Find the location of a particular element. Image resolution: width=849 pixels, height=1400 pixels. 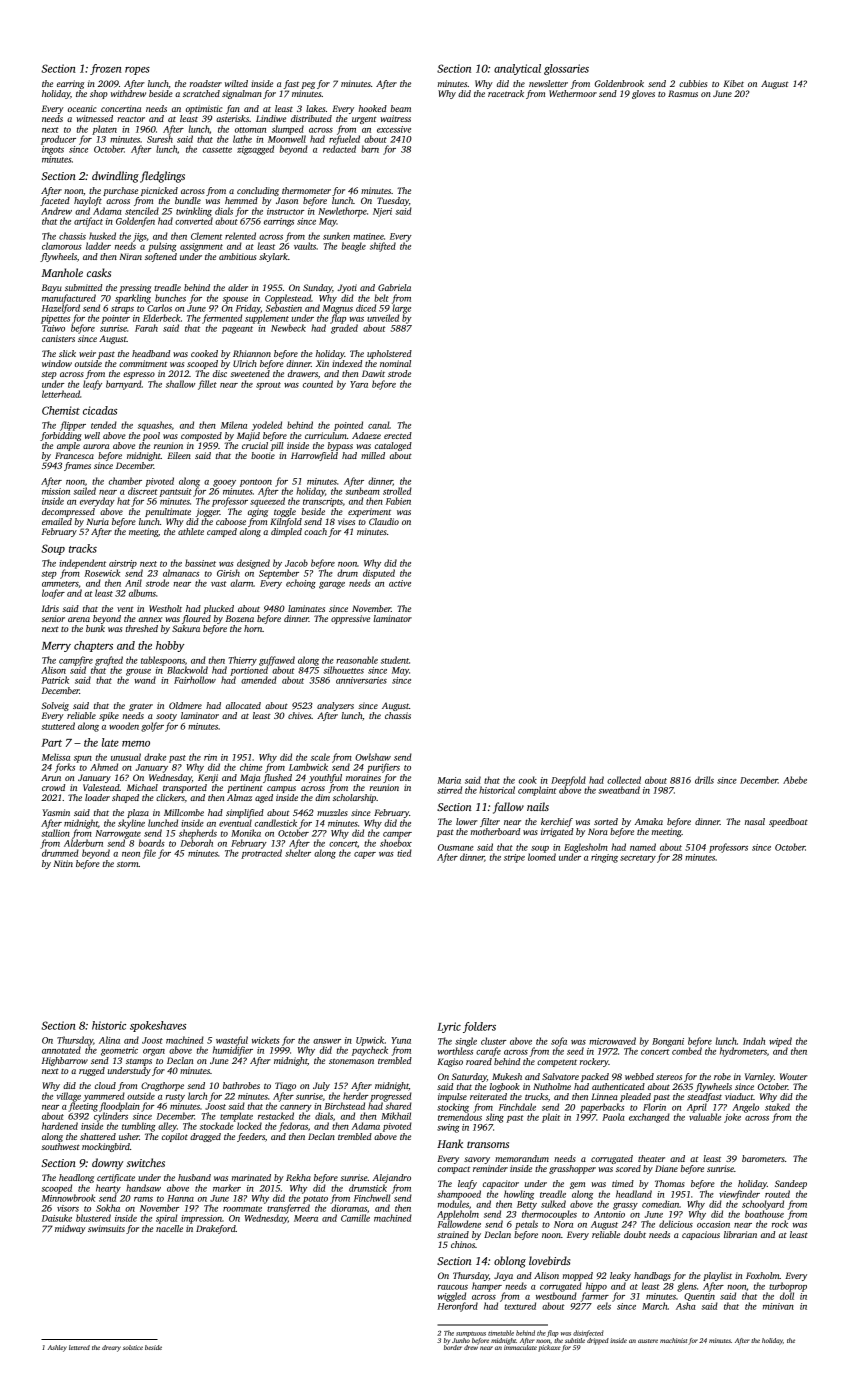

drills is located at coordinates (704, 780).
